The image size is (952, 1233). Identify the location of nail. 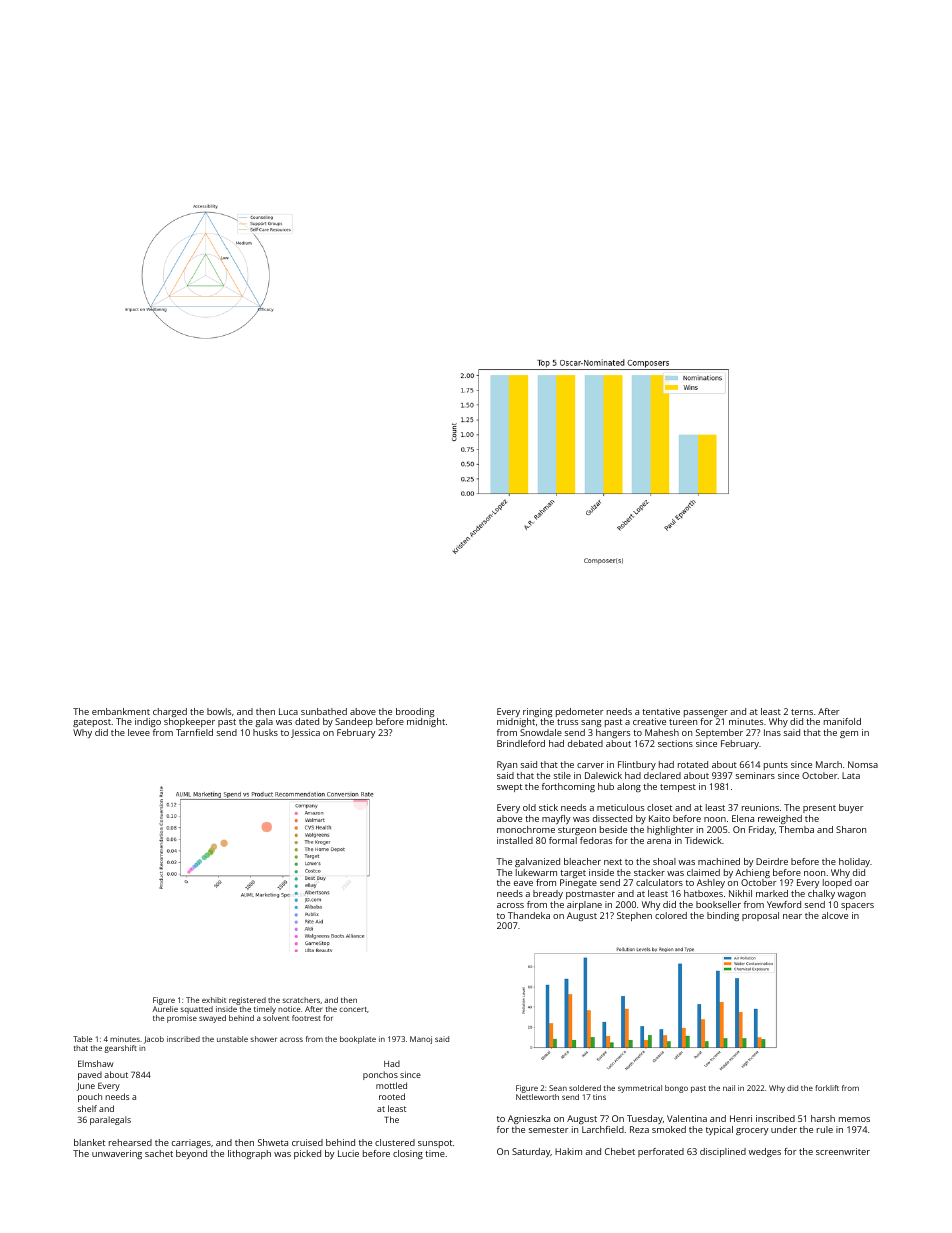
(729, 1088).
